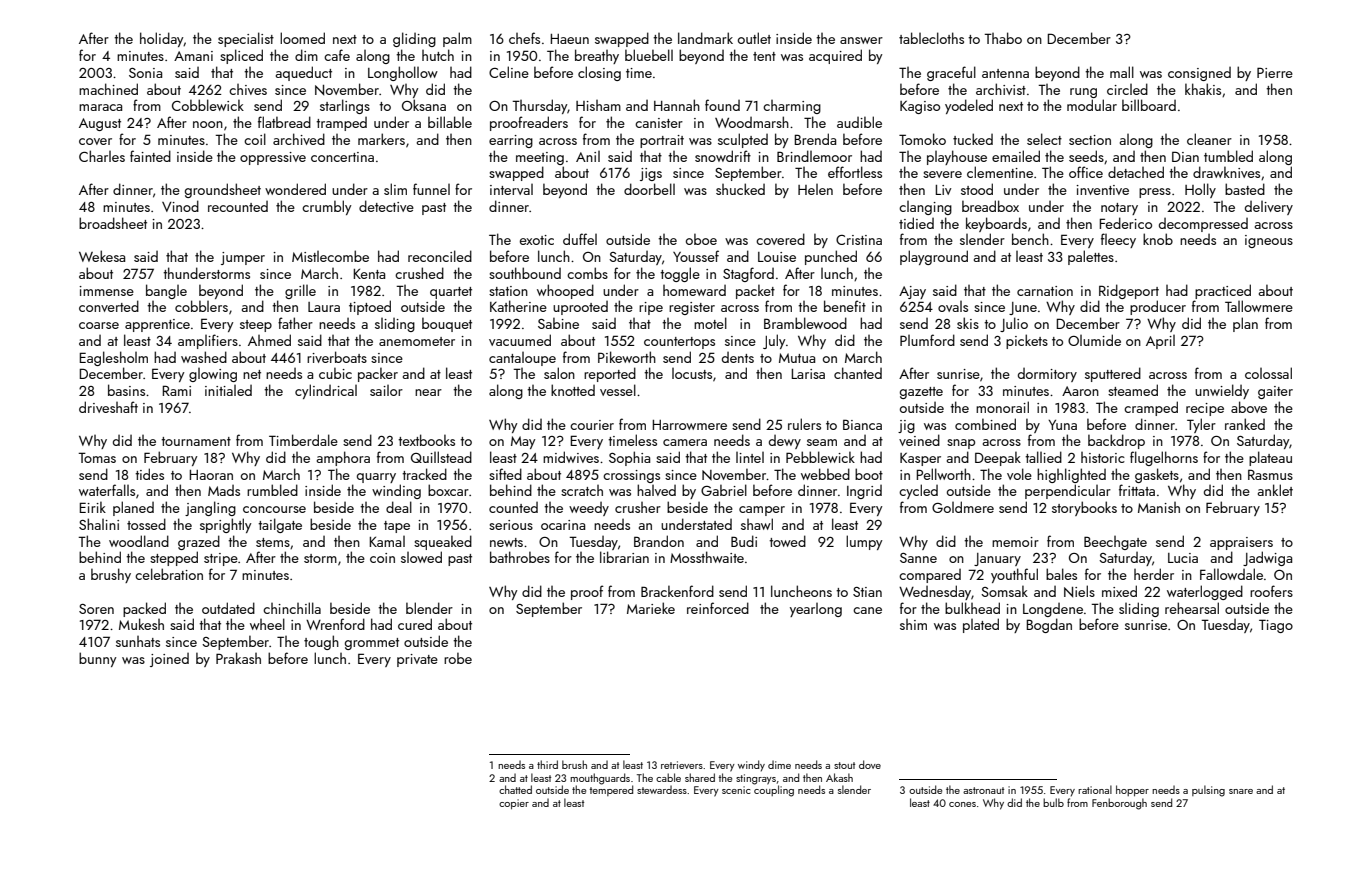 The width and height of the document is (1372, 887). I want to click on Louise, so click(777, 257).
